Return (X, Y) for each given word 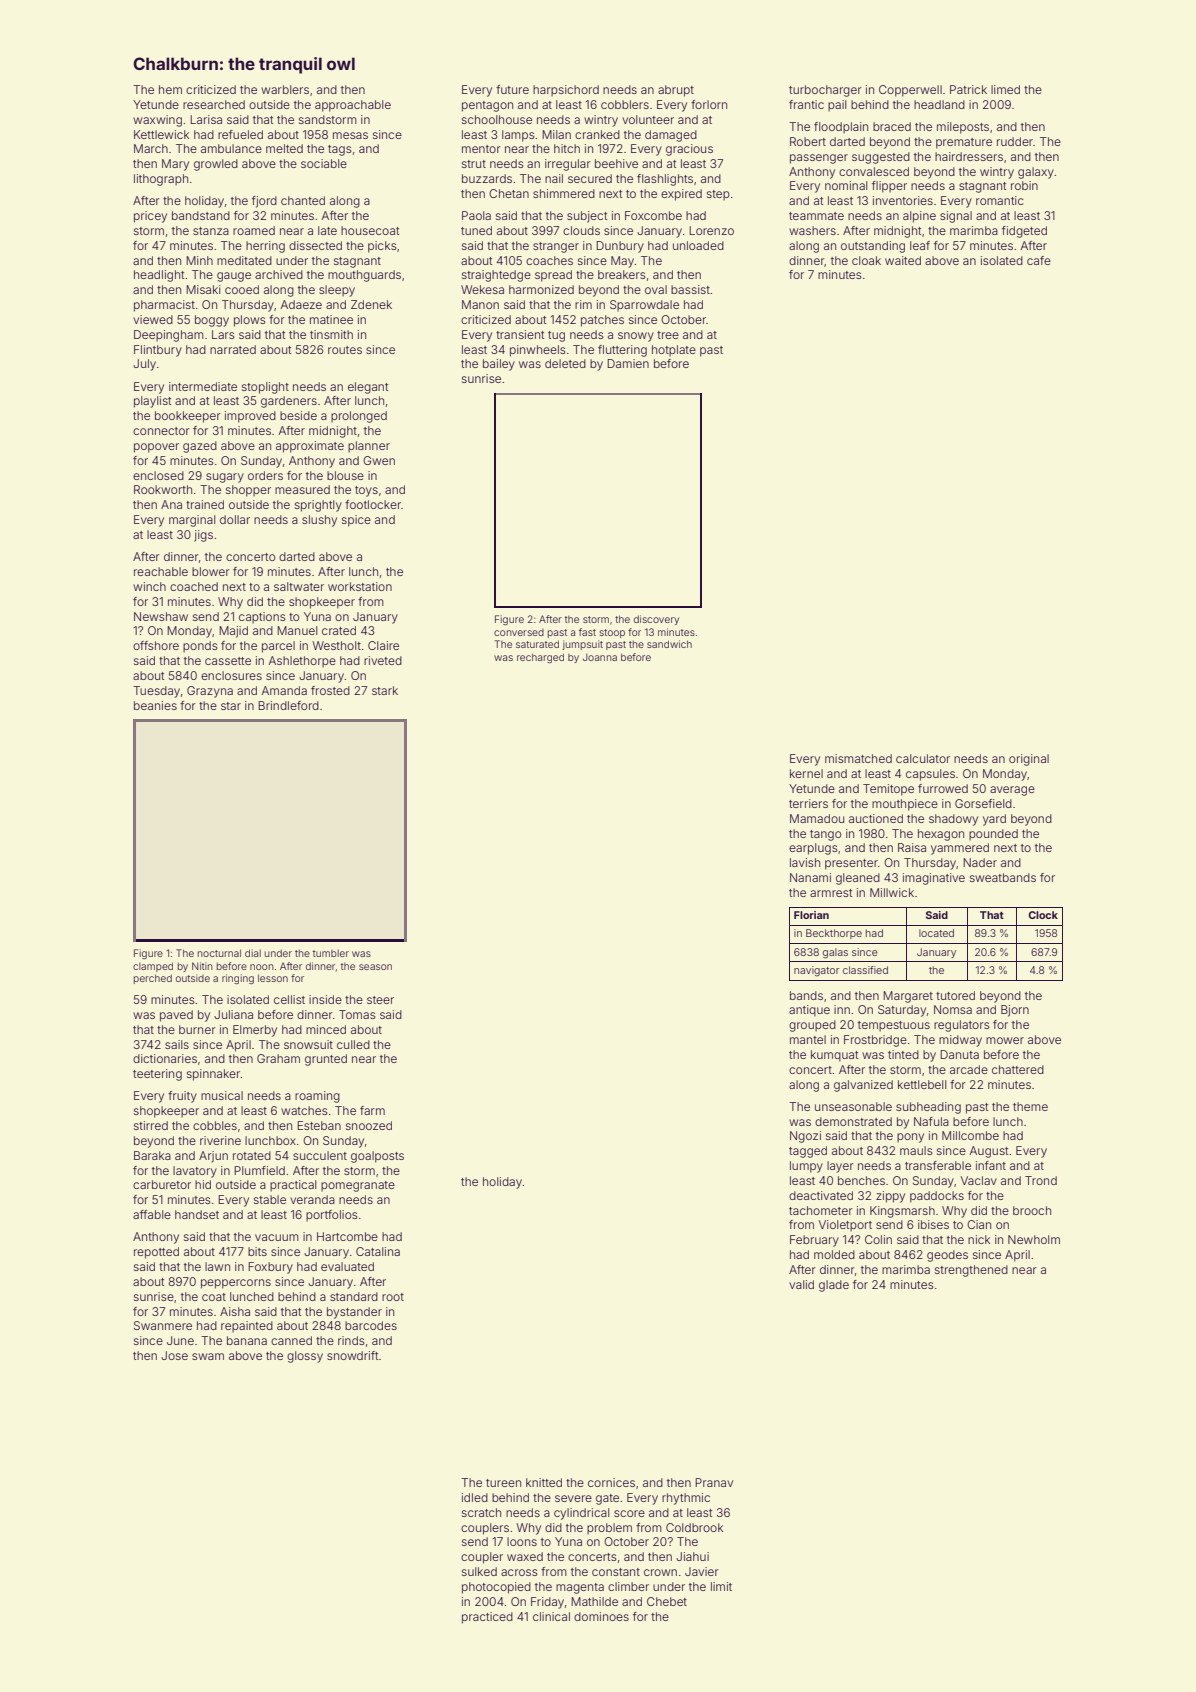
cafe (1039, 260)
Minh (199, 260)
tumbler (331, 953)
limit (721, 1586)
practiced (487, 1618)
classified (865, 970)
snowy (636, 337)
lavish (805, 862)
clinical (551, 1616)
